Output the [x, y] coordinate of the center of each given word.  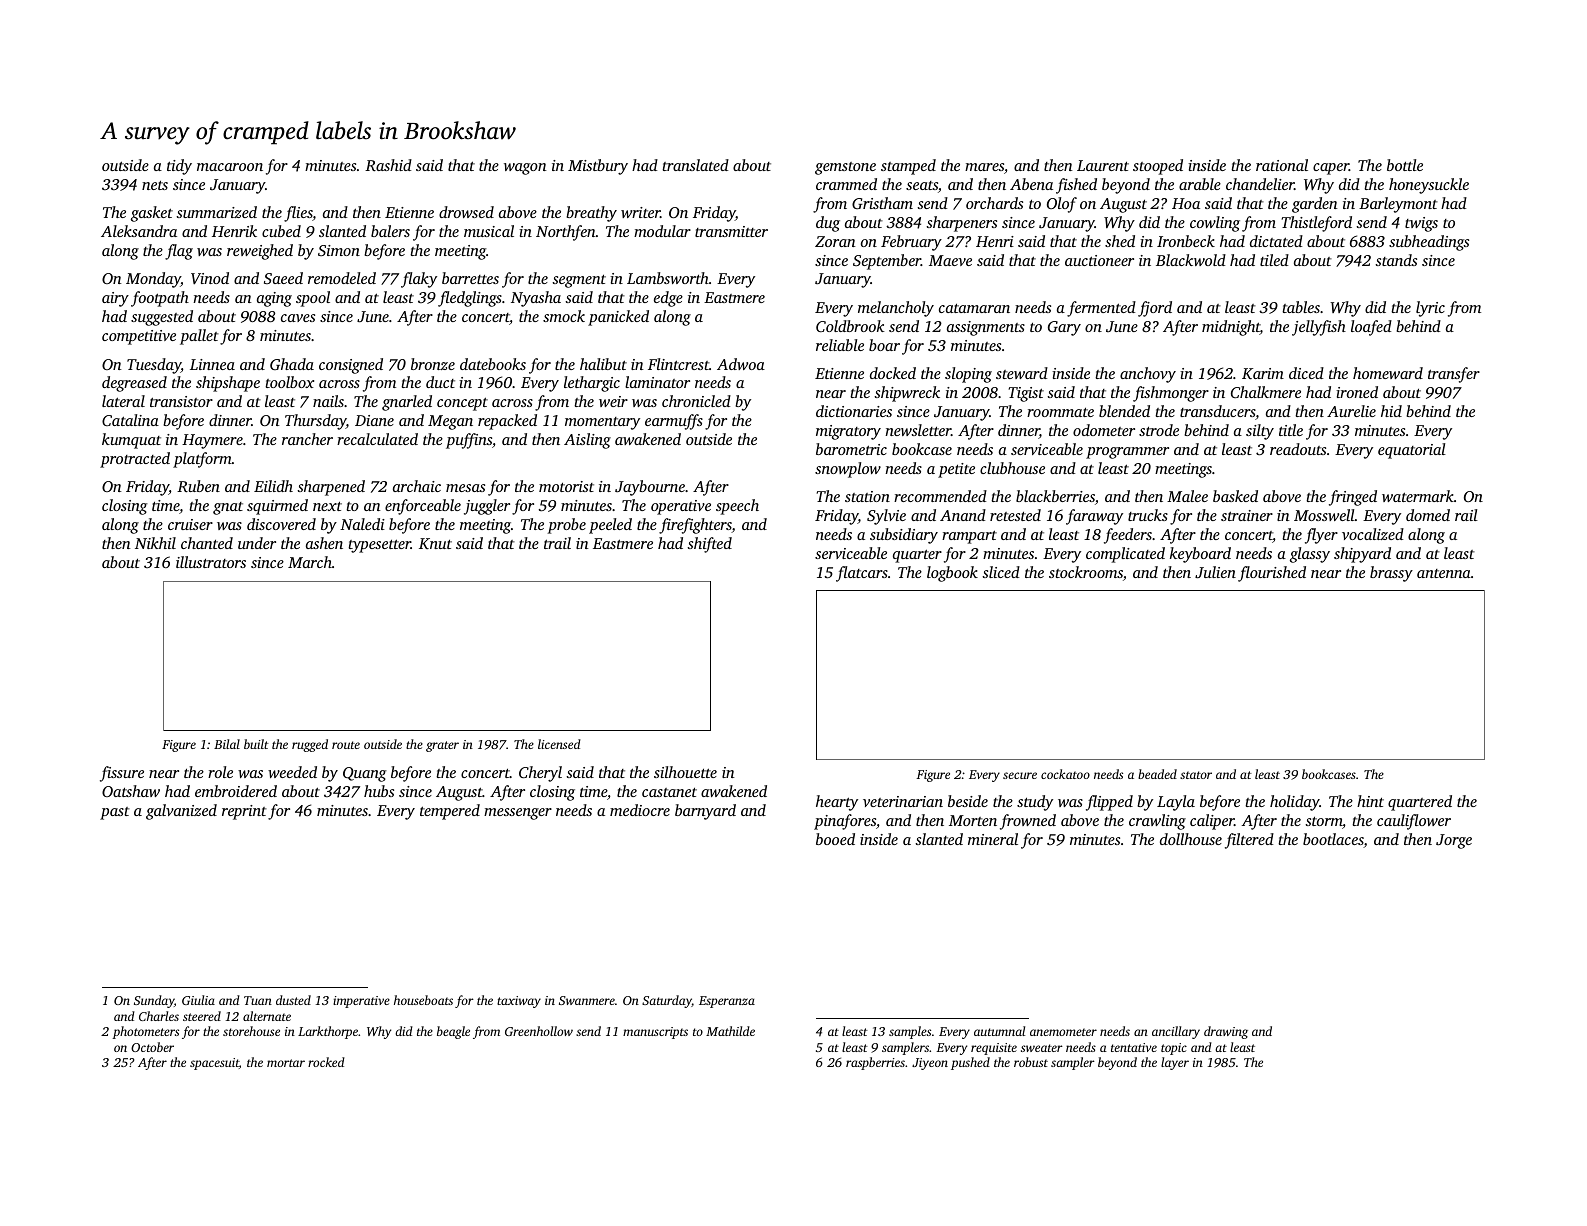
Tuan [258, 1000]
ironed [1357, 392]
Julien [1215, 572]
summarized [216, 212]
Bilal [227, 744]
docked [893, 373]
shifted [709, 545]
